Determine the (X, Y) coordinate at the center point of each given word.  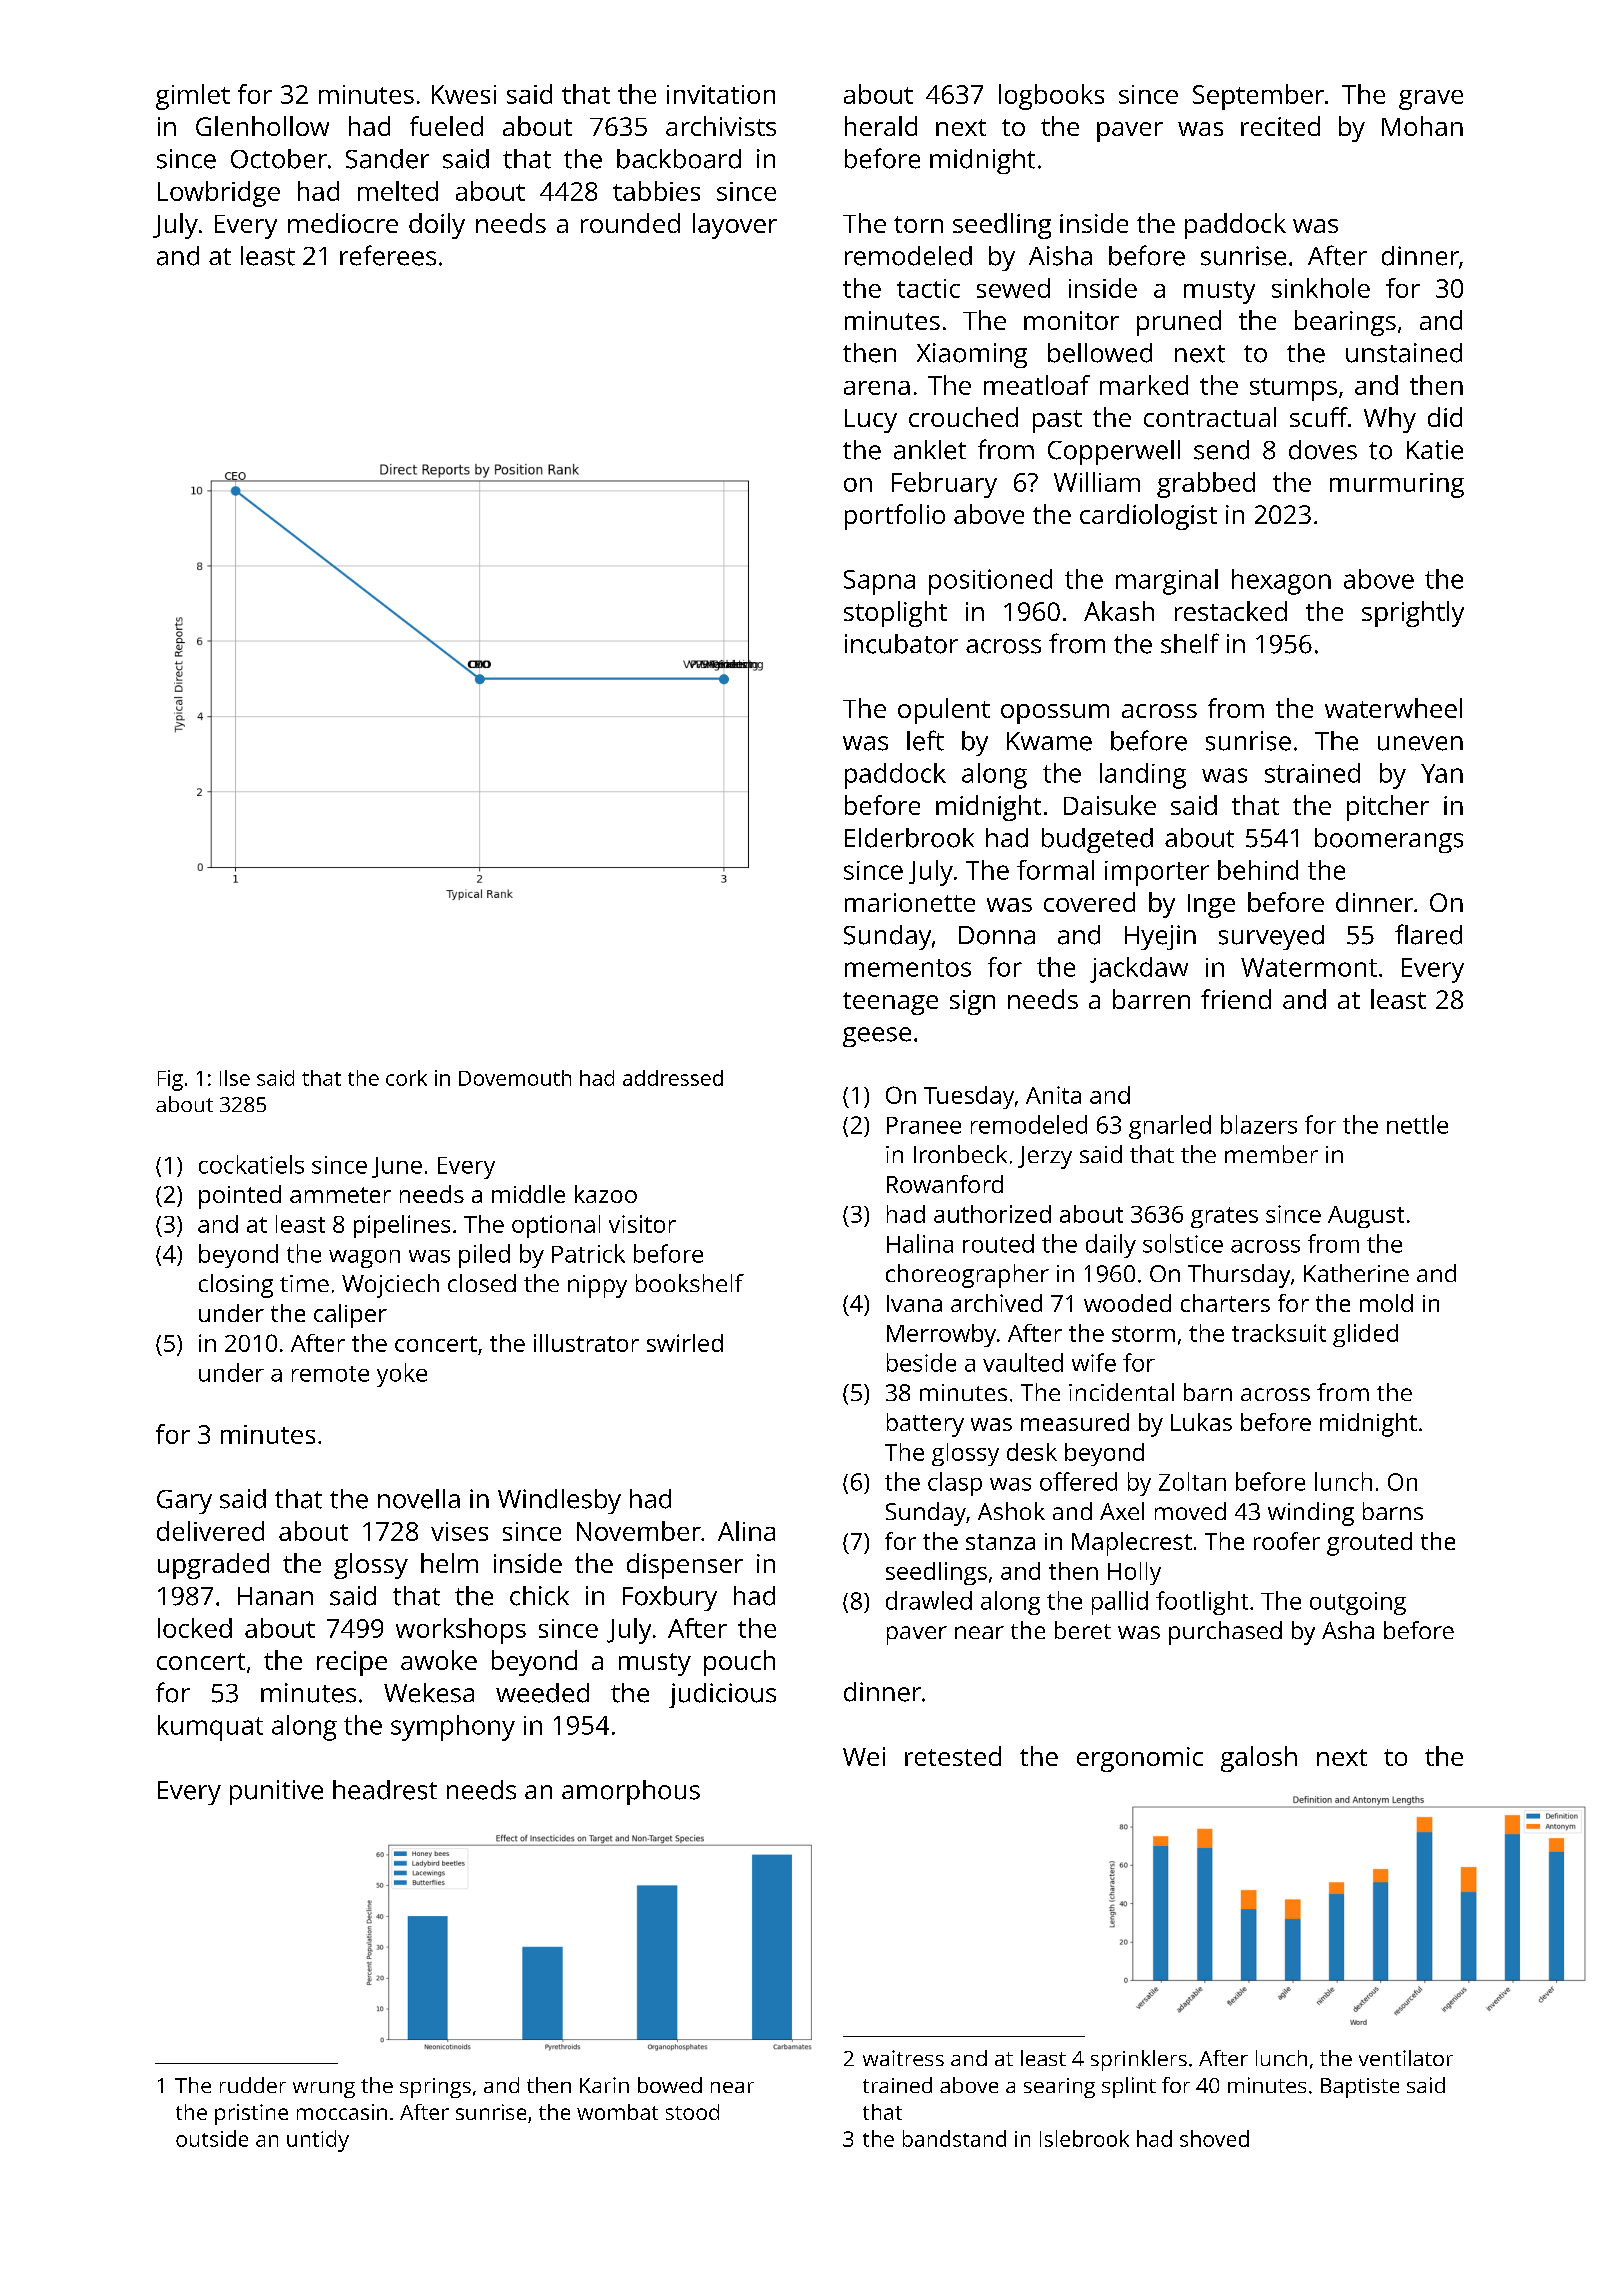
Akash (1119, 611)
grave (1431, 100)
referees (388, 255)
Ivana (914, 1303)
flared (1428, 934)
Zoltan (1192, 1481)
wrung (324, 2090)
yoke (402, 1375)
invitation (721, 94)
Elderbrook (909, 838)
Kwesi (464, 94)
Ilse (235, 1078)
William (1097, 482)
